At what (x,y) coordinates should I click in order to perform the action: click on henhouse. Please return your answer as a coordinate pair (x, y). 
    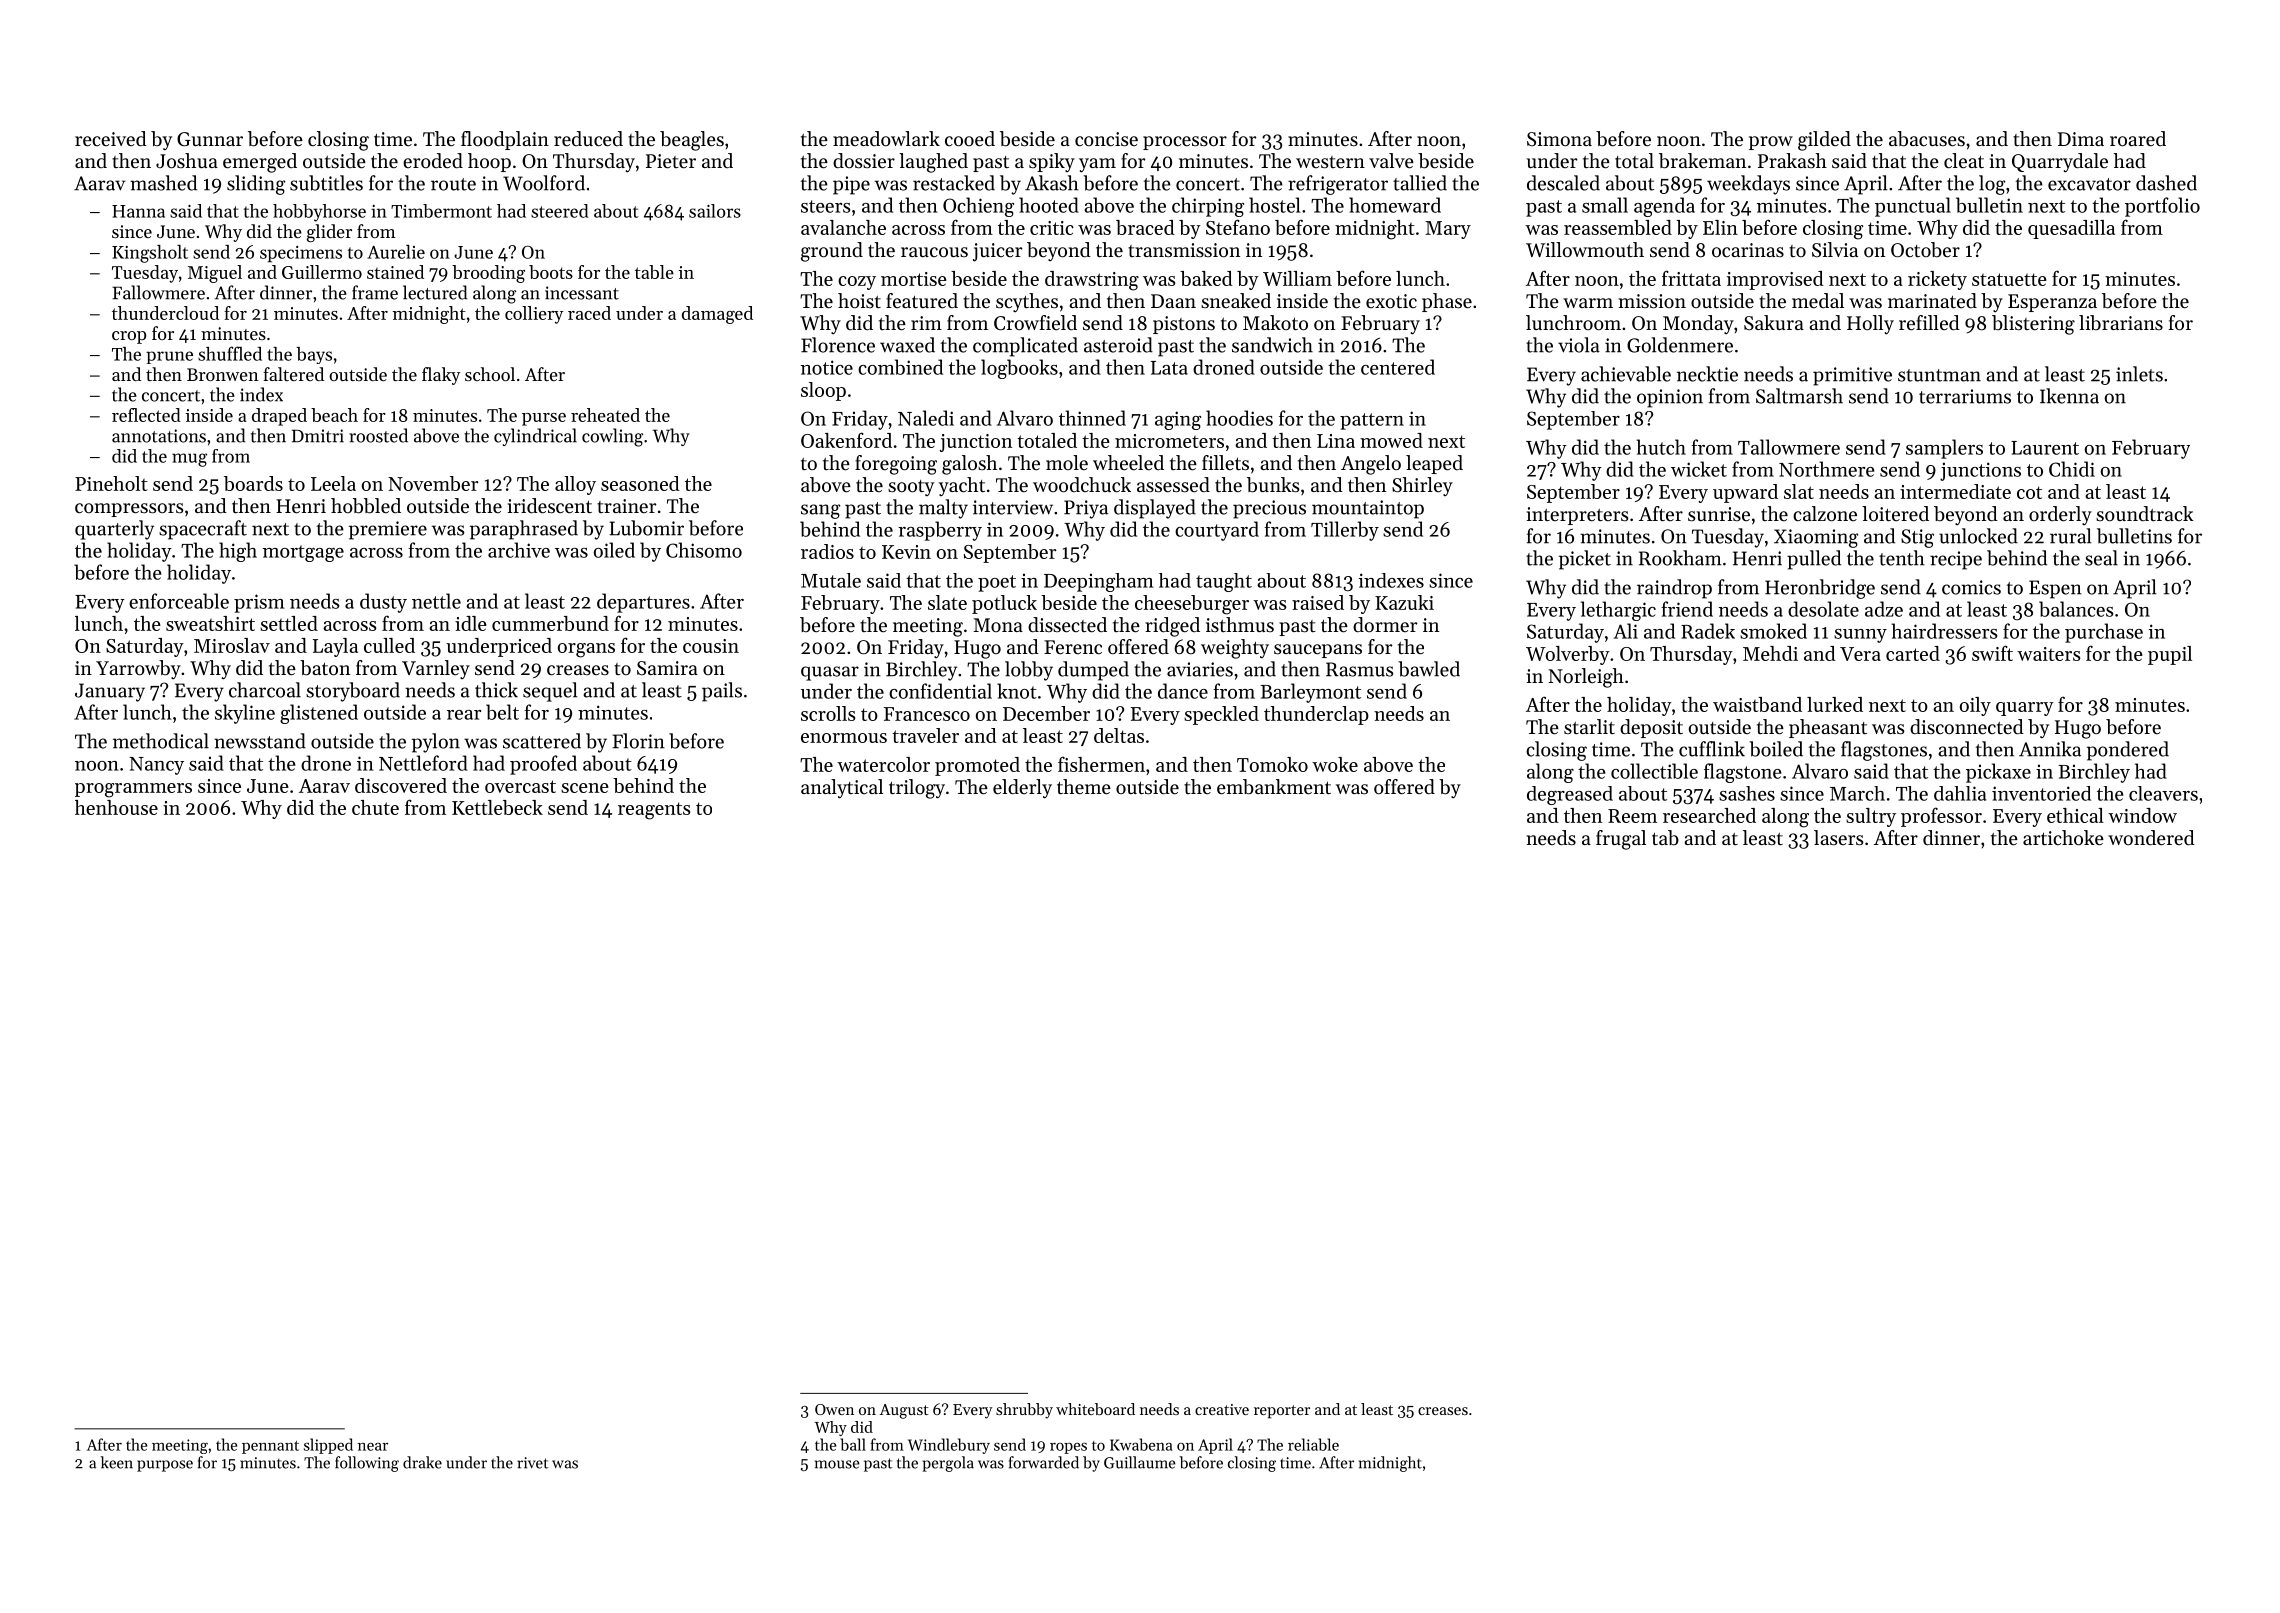
    Looking at the image, I should click on (116, 807).
